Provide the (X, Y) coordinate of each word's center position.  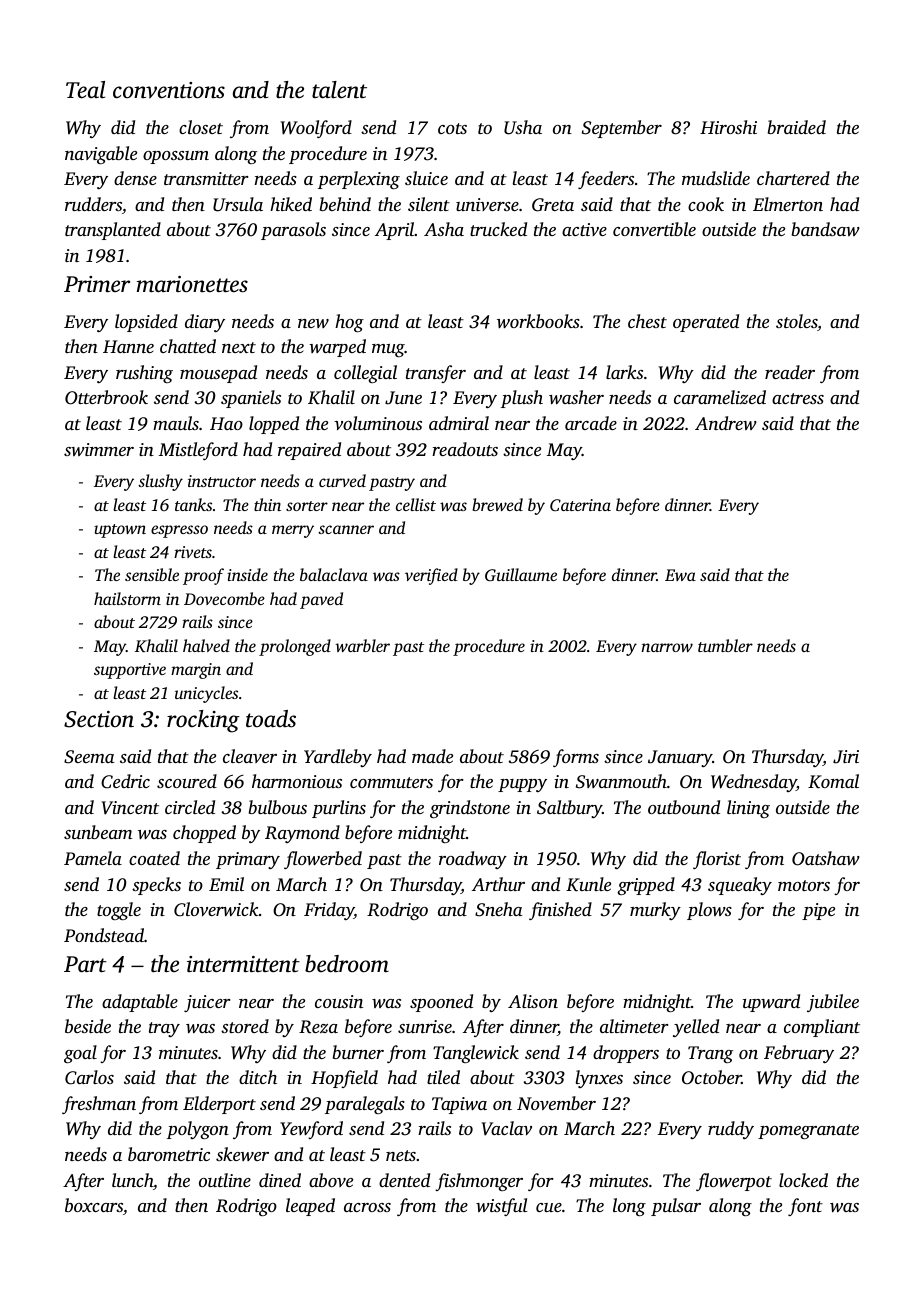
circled (190, 807)
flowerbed (323, 860)
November (556, 1103)
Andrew (726, 423)
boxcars (94, 1205)
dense (135, 178)
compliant (822, 1028)
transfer (436, 374)
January (680, 758)
